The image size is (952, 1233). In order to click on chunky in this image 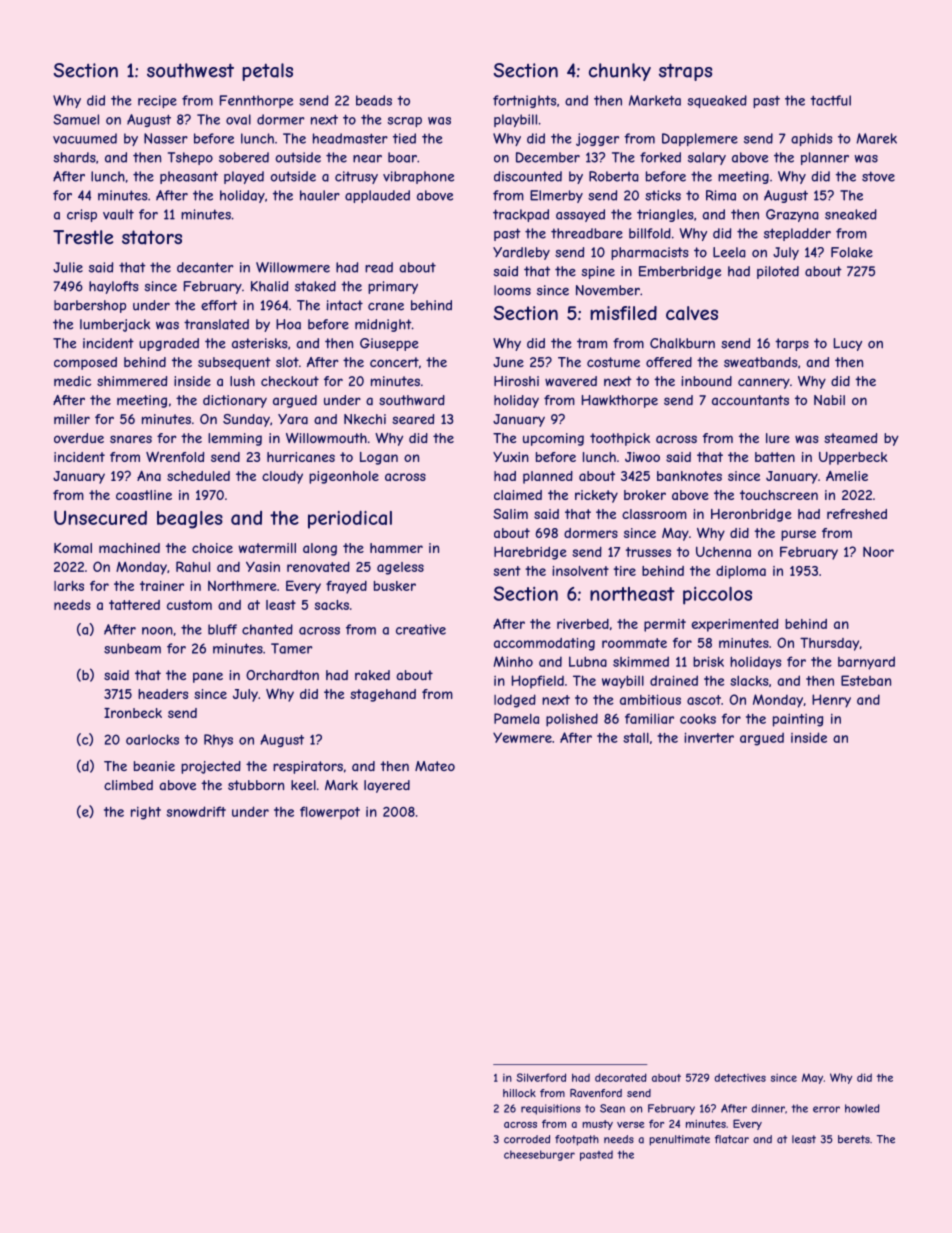, I will do `click(620, 72)`.
